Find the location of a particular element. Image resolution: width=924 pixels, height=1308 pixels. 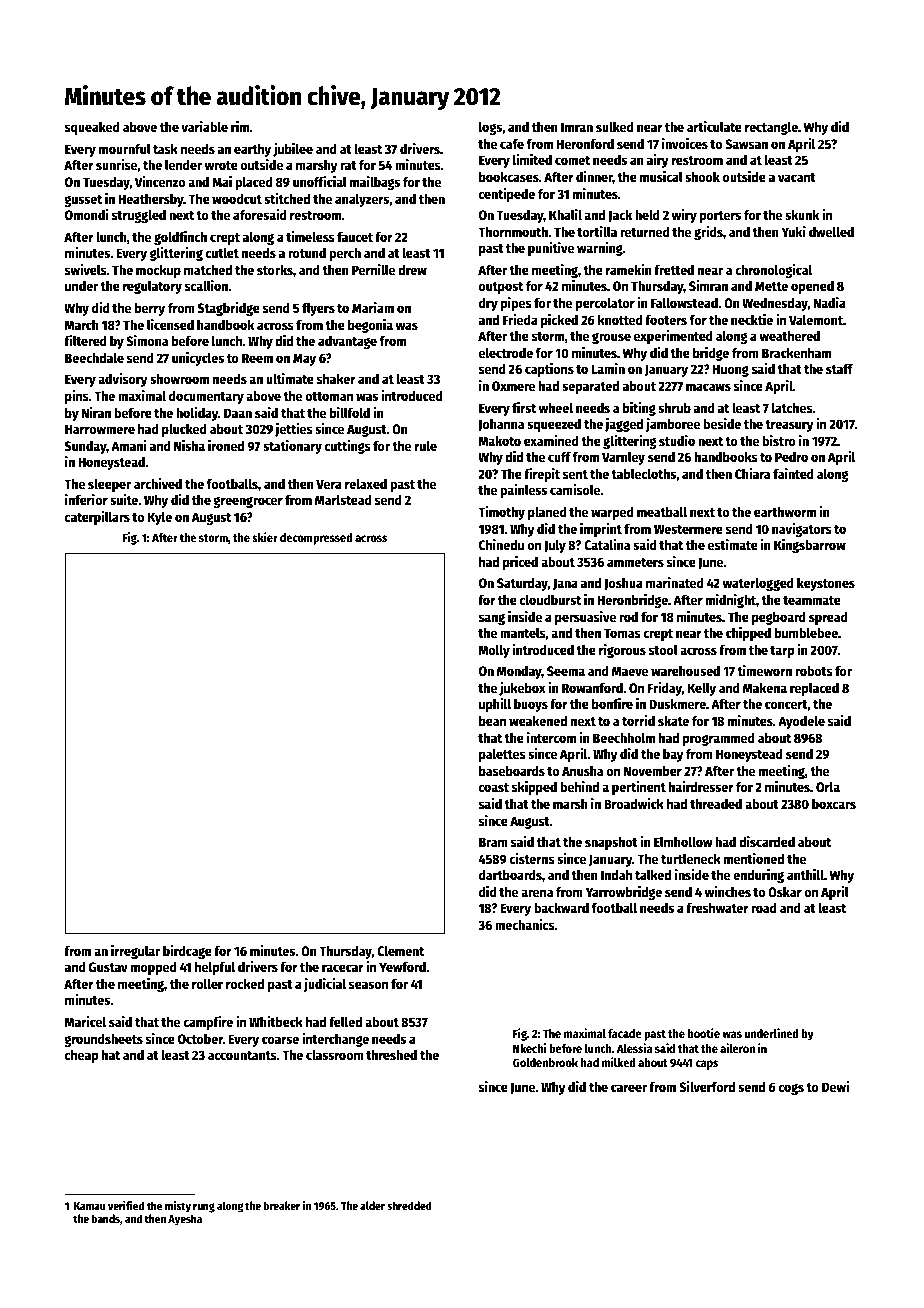

logs is located at coordinates (490, 128).
